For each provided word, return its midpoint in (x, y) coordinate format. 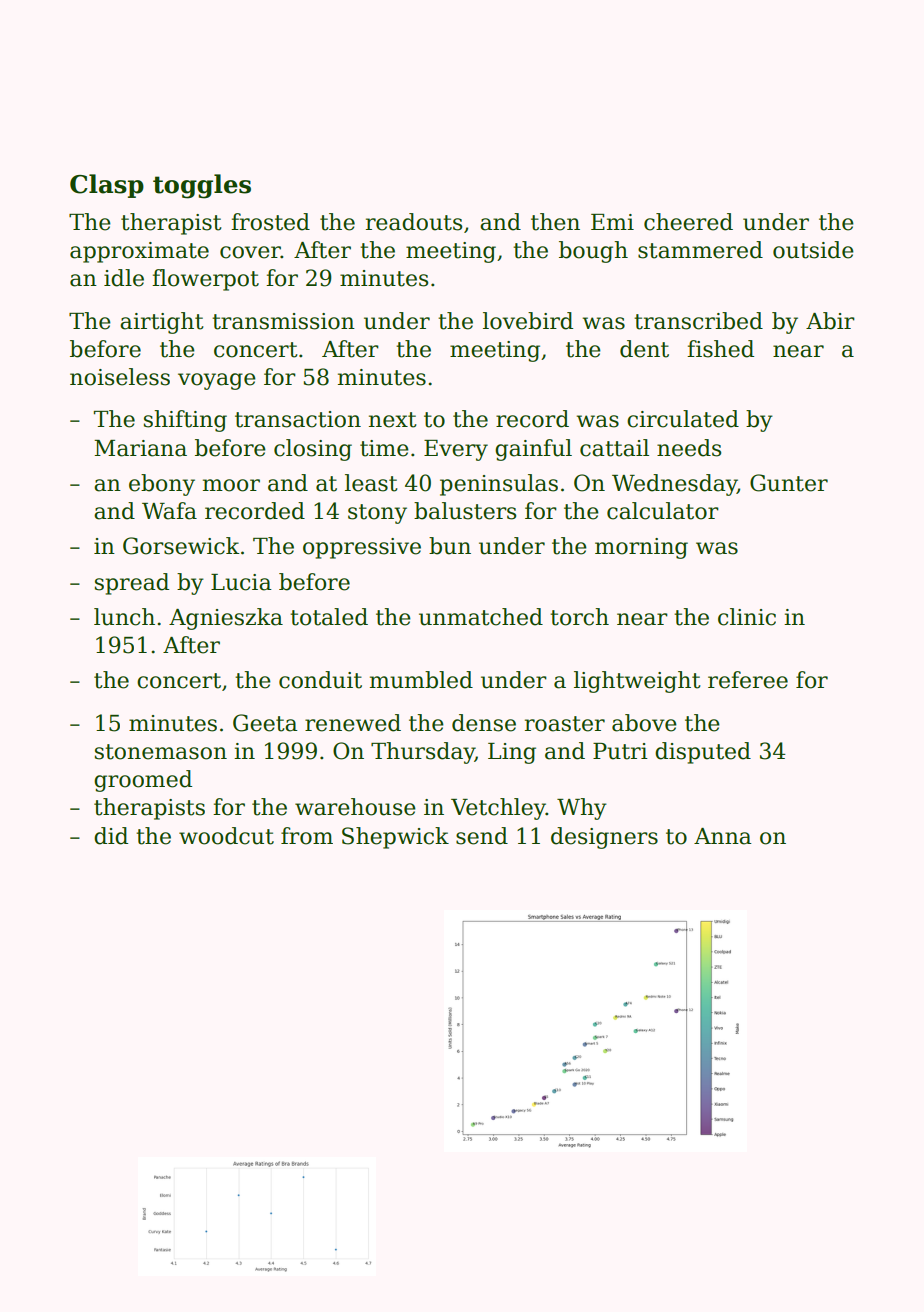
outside (813, 250)
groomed (143, 781)
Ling (512, 753)
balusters (465, 511)
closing (313, 450)
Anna (723, 836)
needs (689, 448)
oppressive (362, 548)
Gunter (789, 483)
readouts (414, 222)
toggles (202, 186)
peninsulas (499, 485)
